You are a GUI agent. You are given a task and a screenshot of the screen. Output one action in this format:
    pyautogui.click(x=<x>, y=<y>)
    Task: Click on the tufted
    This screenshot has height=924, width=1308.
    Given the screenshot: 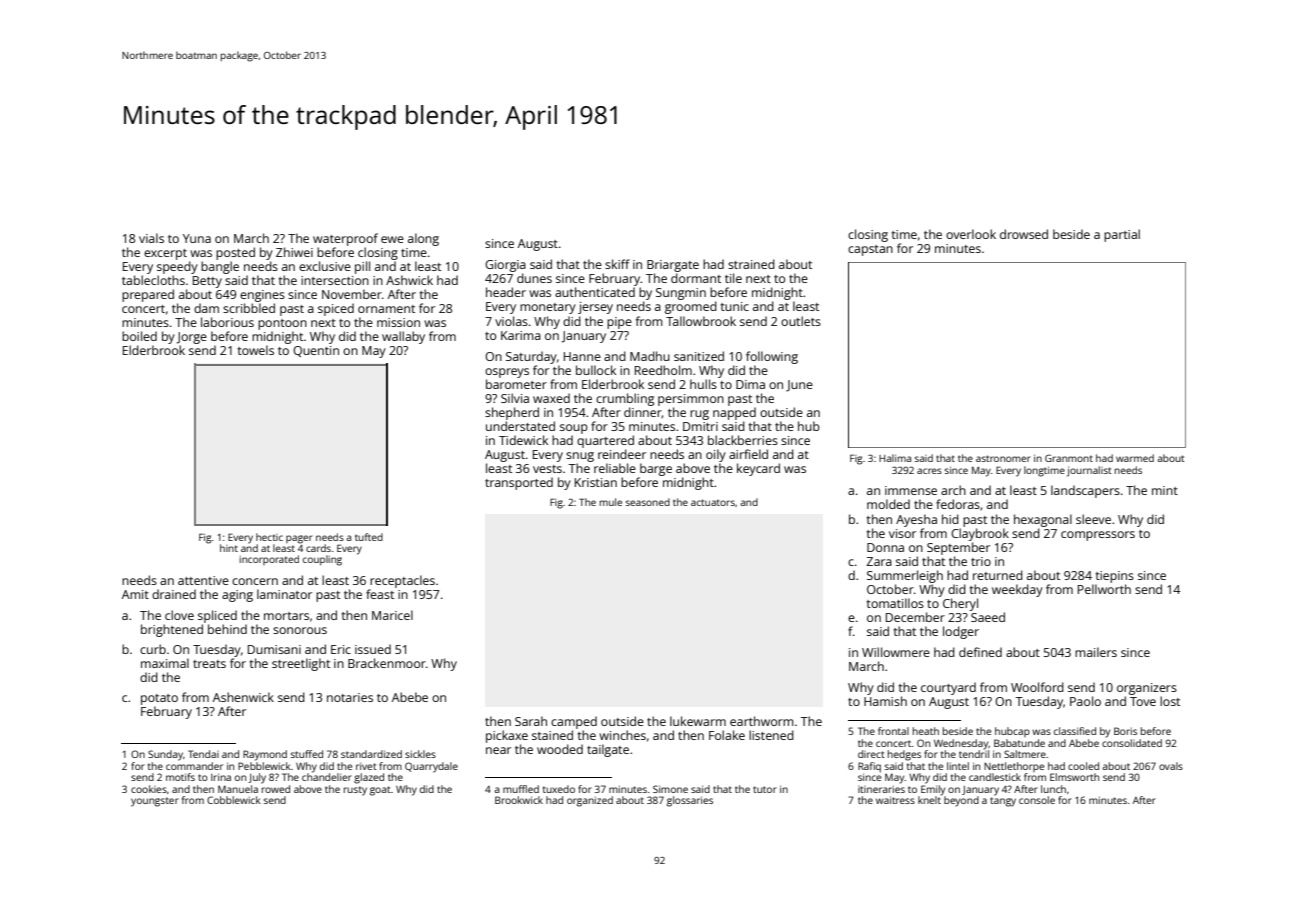 What is the action you would take?
    pyautogui.click(x=369, y=537)
